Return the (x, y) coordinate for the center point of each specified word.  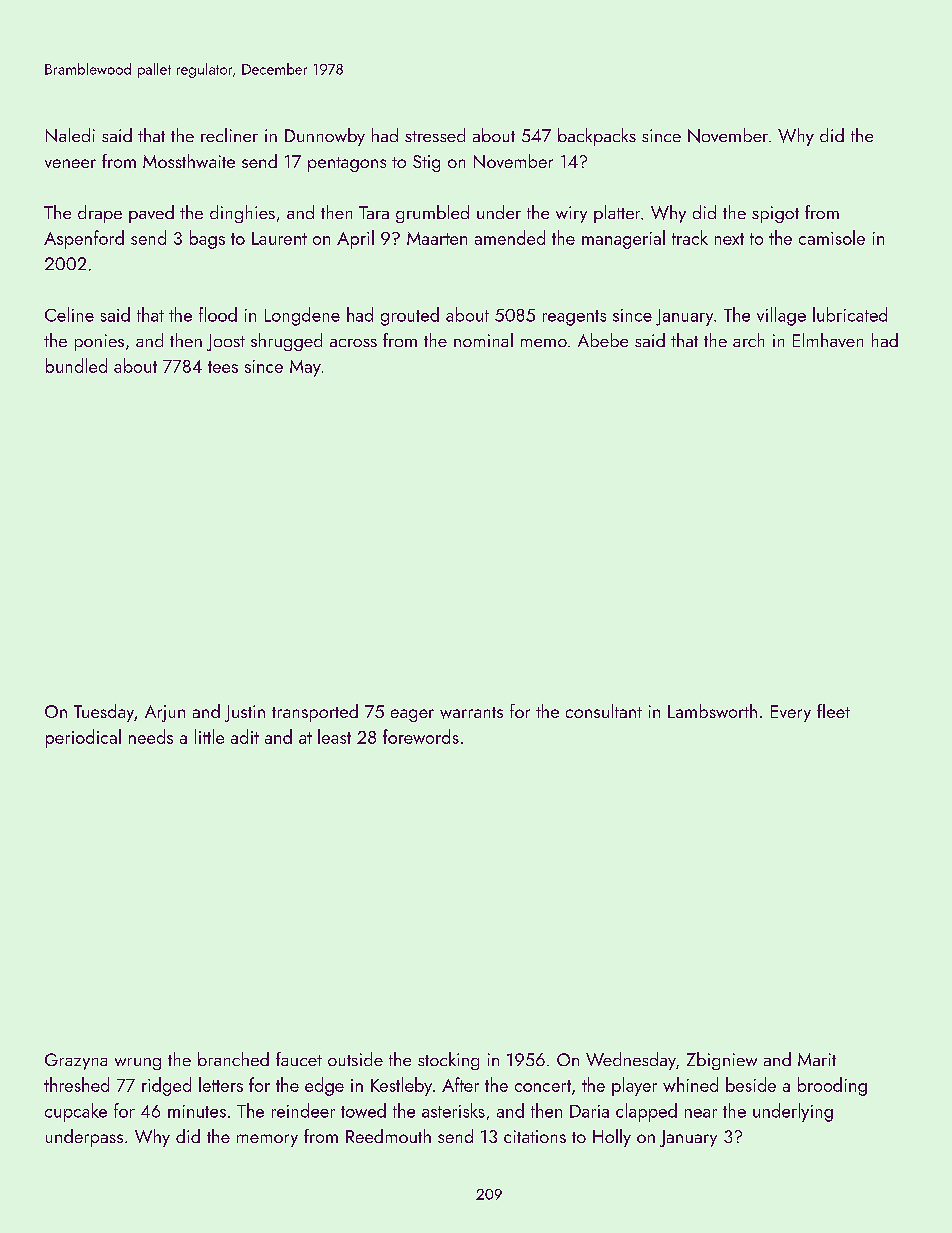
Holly (612, 1138)
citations (535, 1136)
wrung (138, 1064)
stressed (435, 135)
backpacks (597, 137)
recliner (229, 135)
